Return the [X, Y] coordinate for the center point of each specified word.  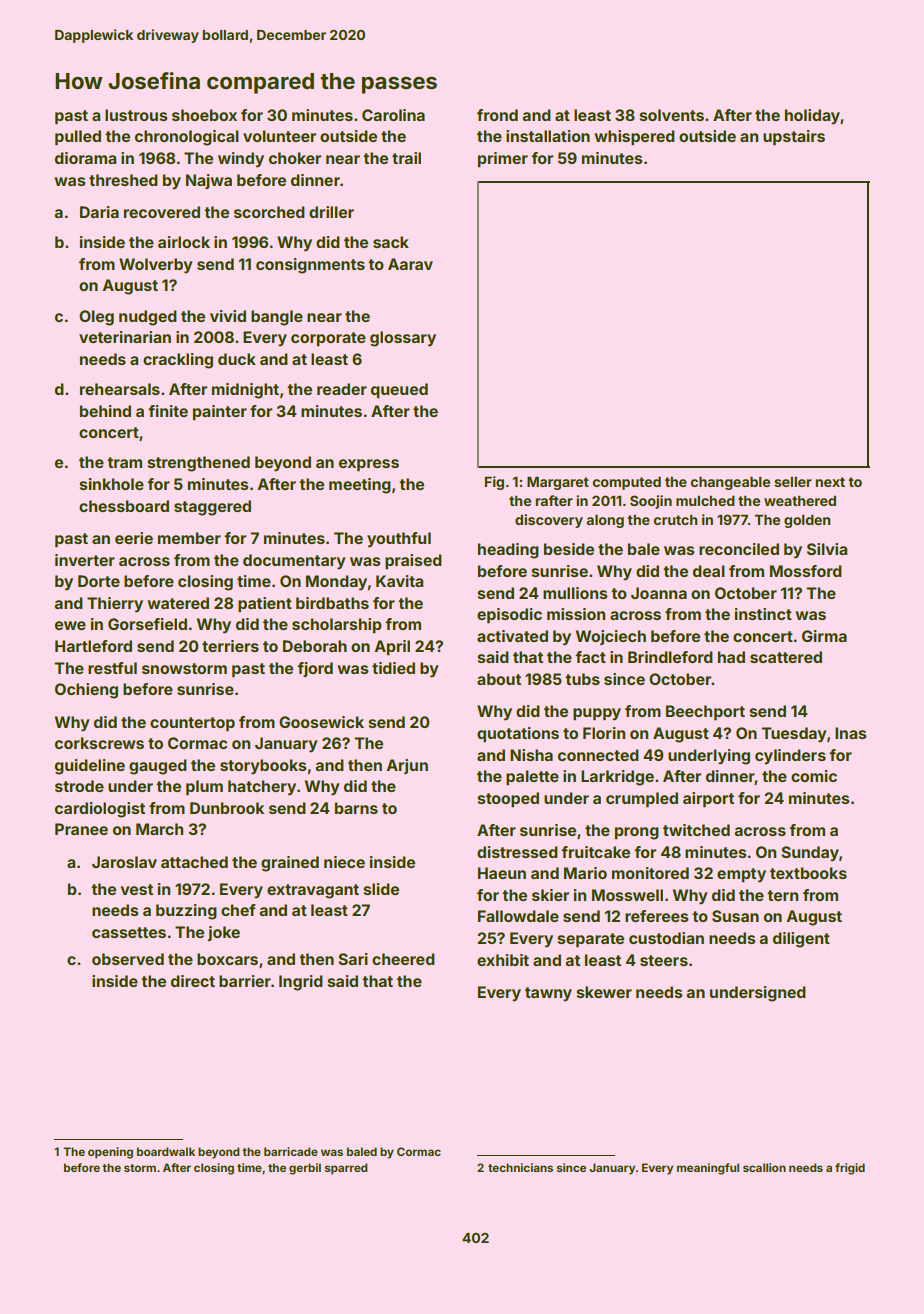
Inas [851, 733]
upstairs [794, 138]
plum [204, 788]
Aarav [410, 264]
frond [497, 115]
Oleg [96, 318]
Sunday [810, 854]
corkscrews [99, 743]
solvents [671, 115]
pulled [78, 138]
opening [110, 1153]
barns [356, 808]
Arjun [407, 766]
